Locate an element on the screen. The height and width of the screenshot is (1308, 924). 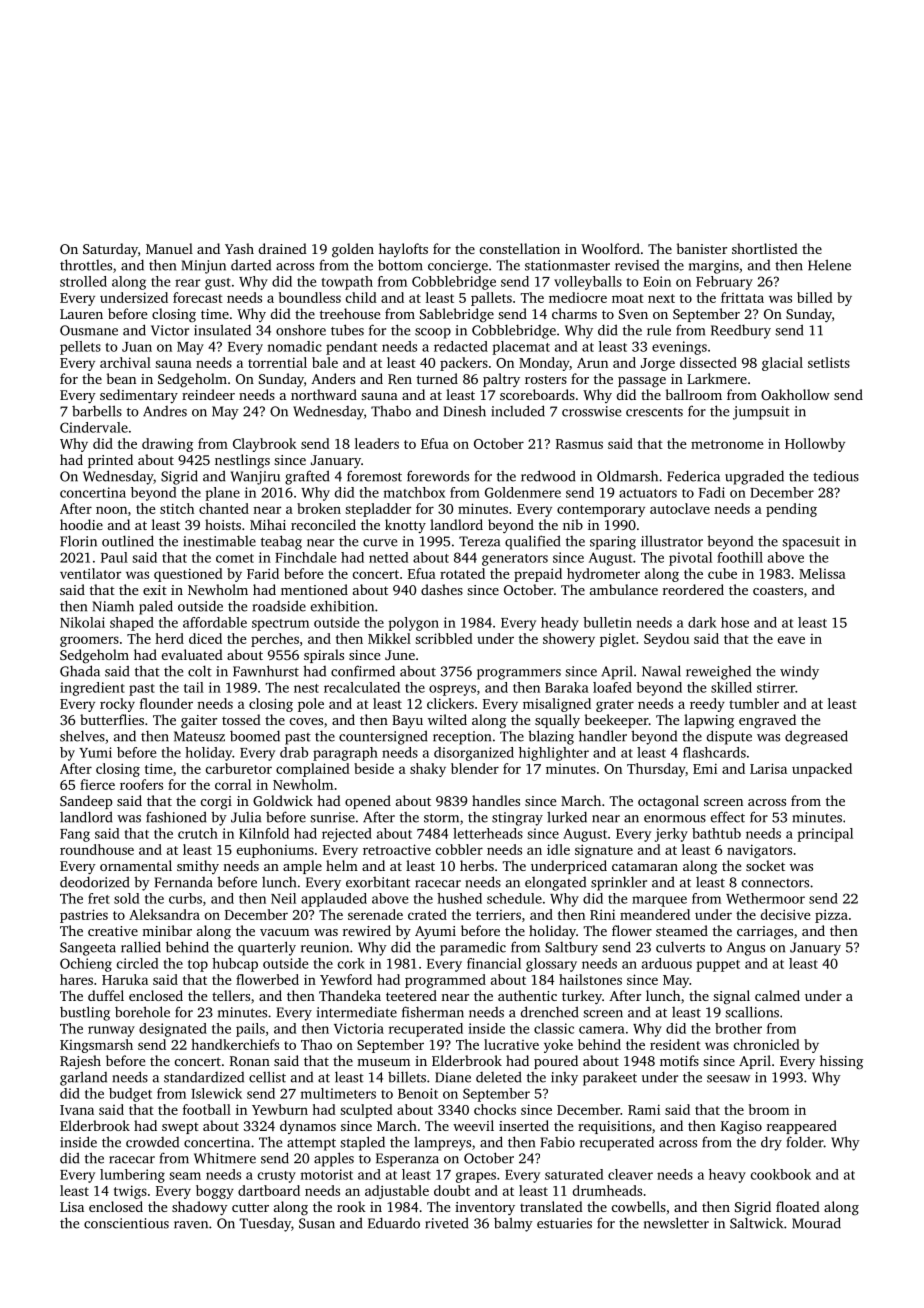
groomers is located at coordinates (89, 641).
